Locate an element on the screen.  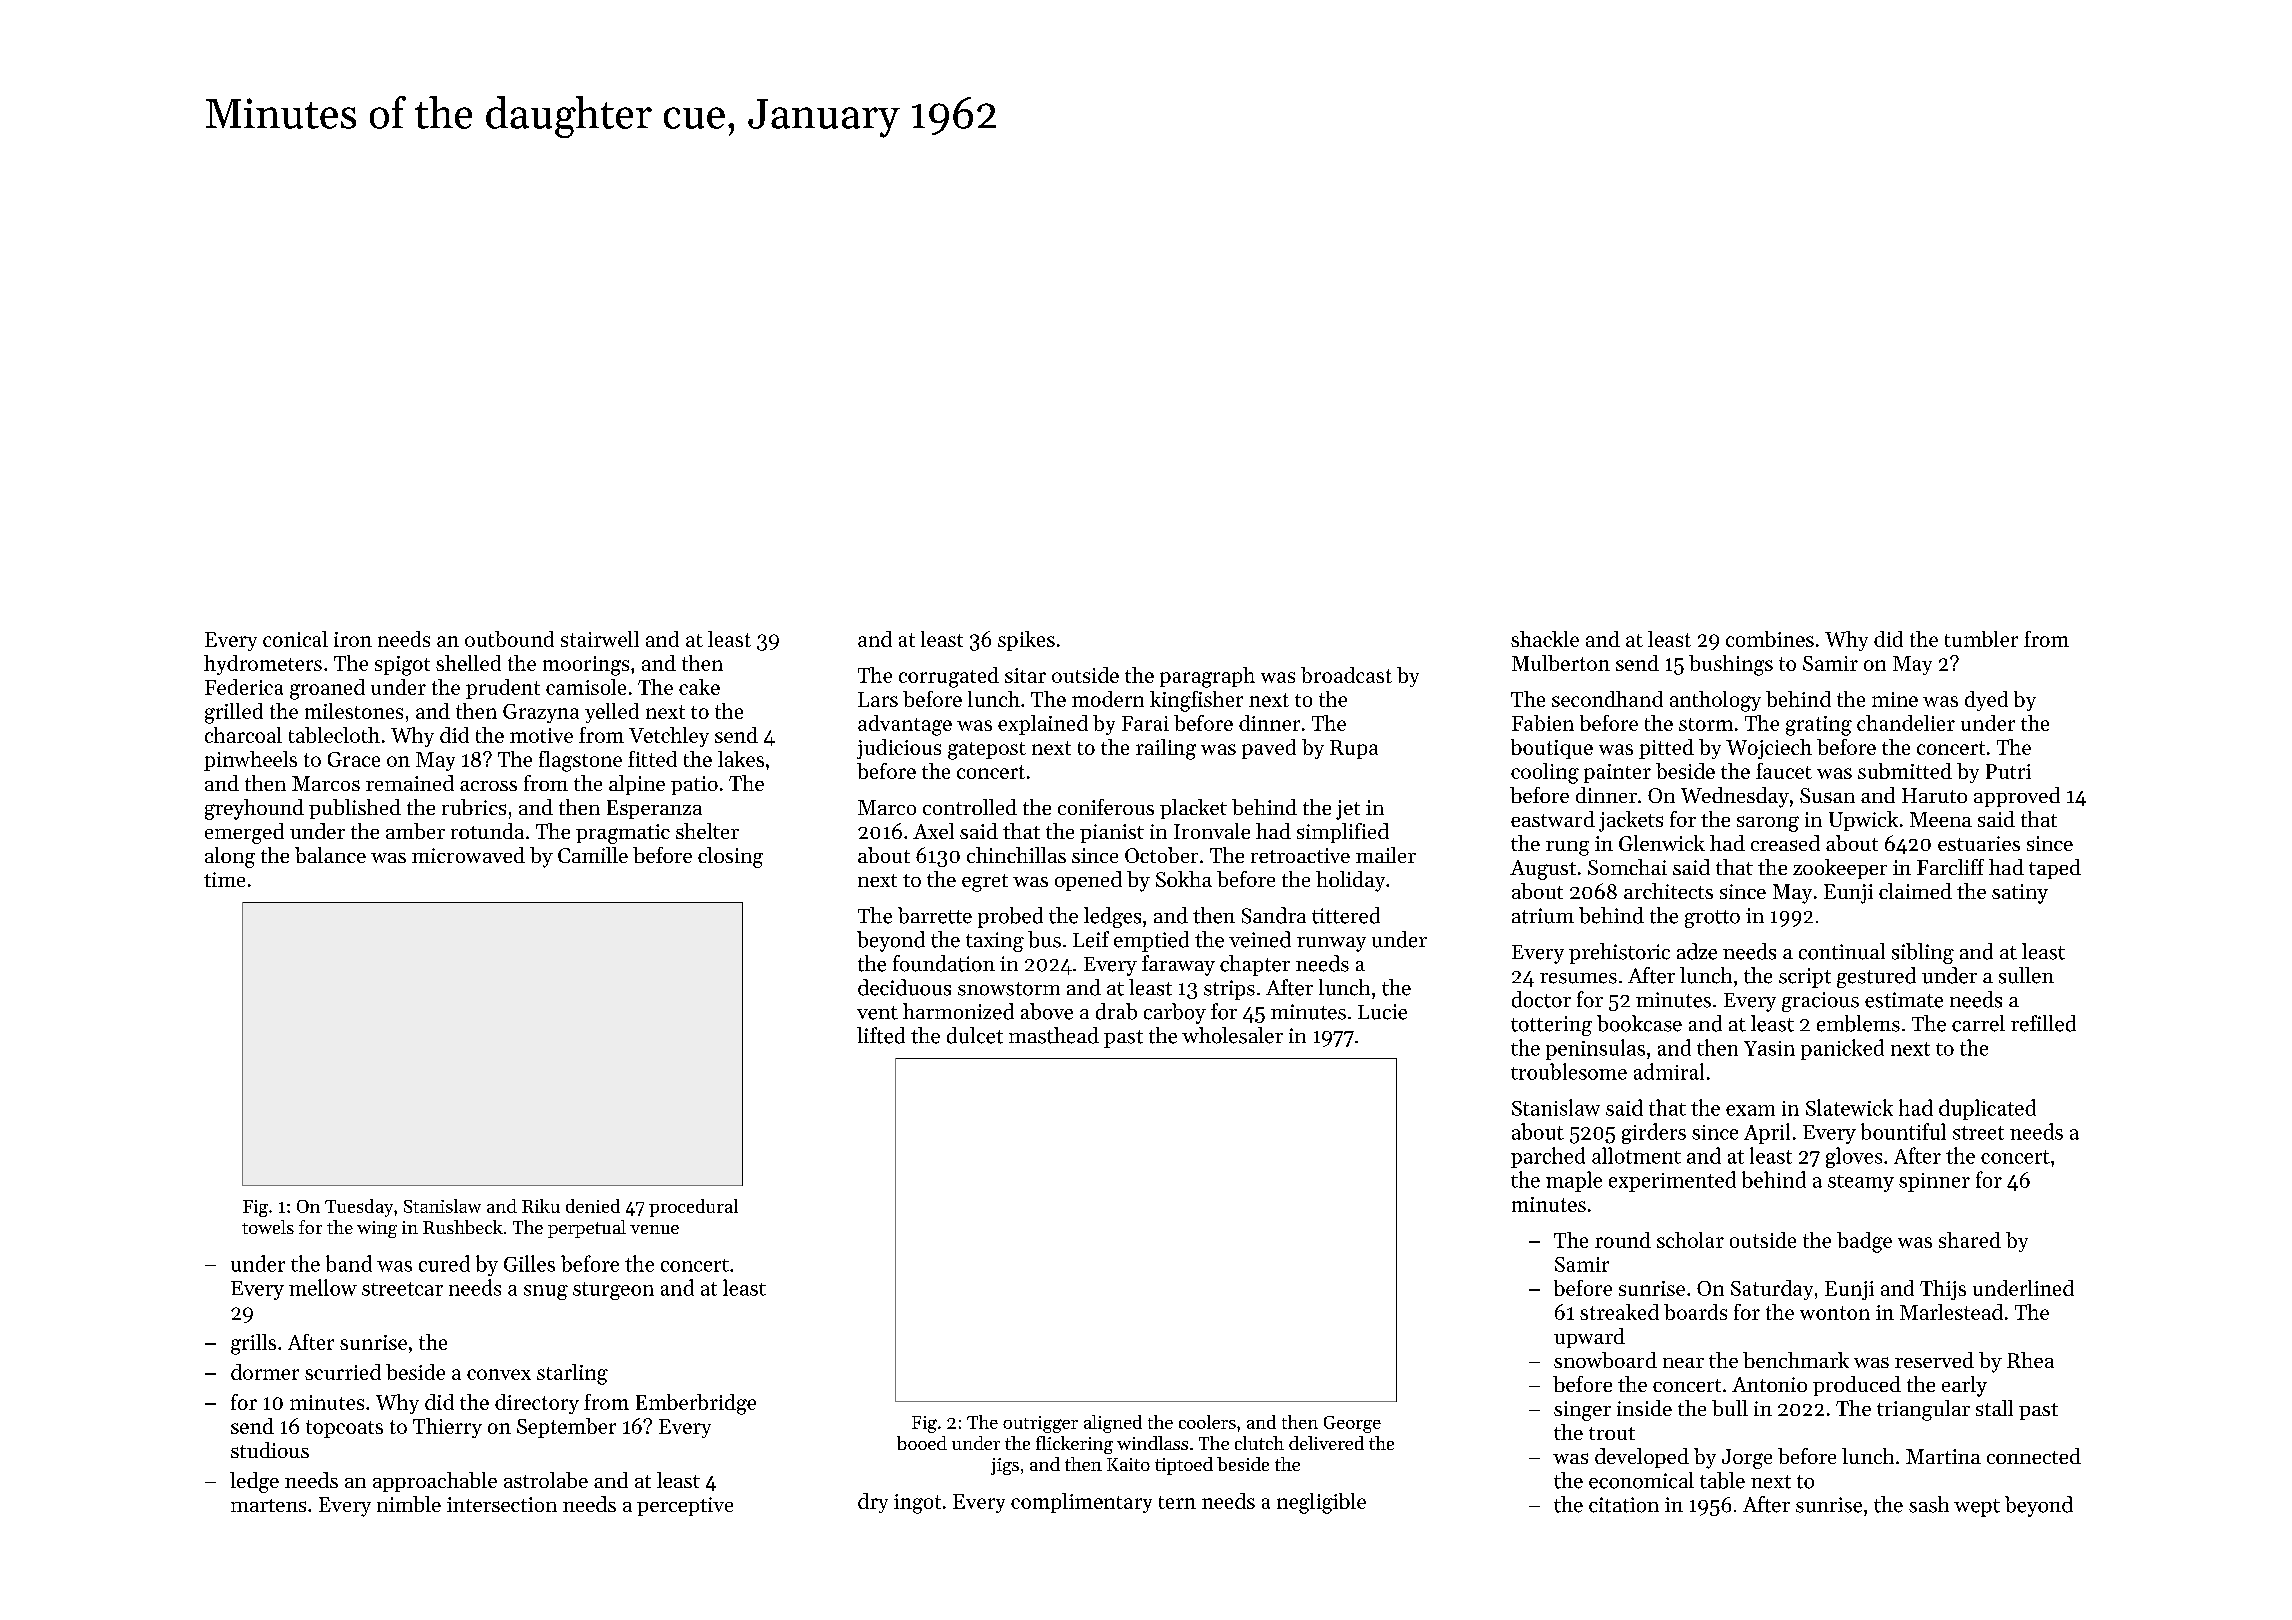
outrigger is located at coordinates (1040, 1424).
